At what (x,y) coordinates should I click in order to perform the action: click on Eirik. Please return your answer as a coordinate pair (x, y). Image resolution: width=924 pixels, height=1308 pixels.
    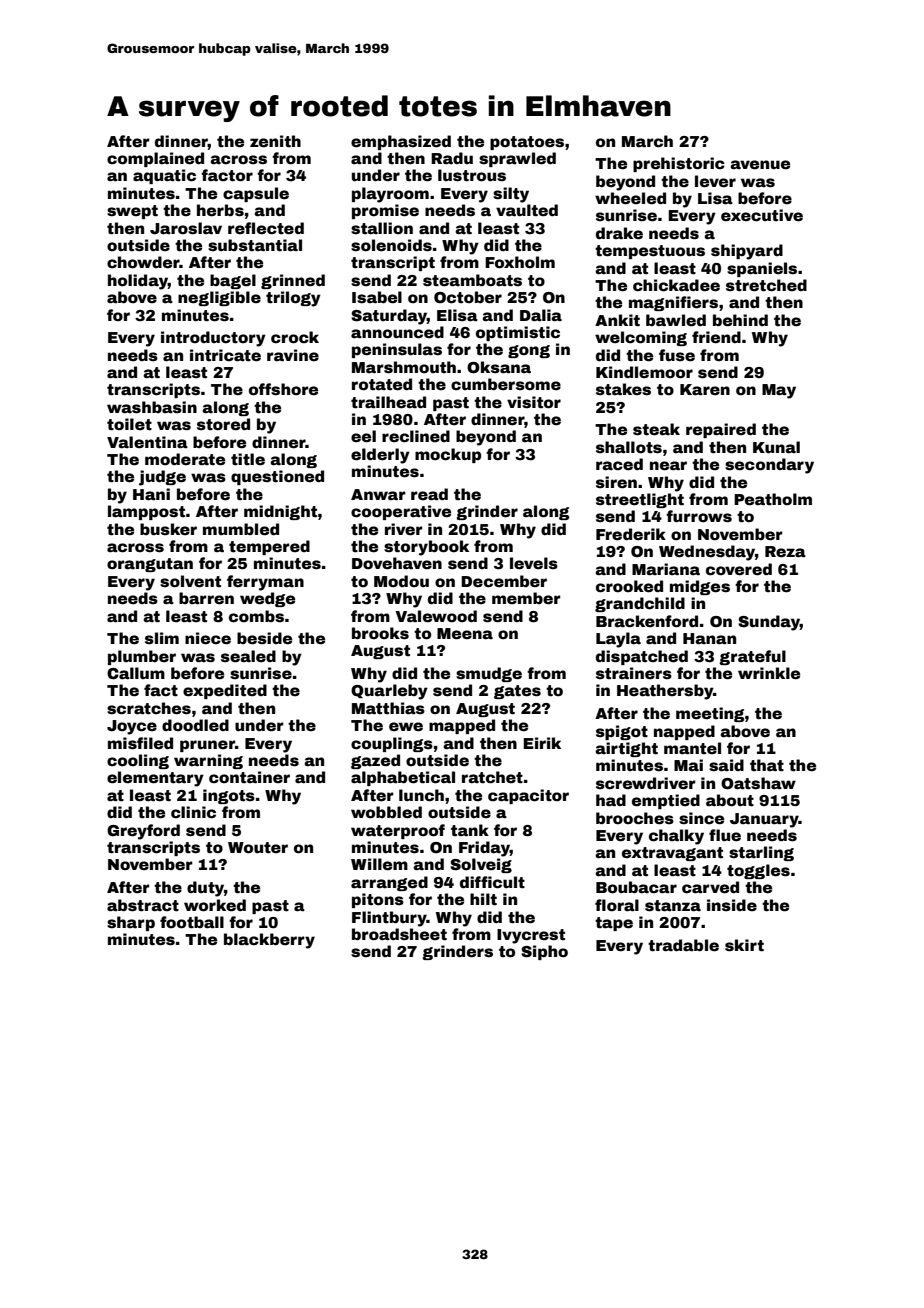
    Looking at the image, I should click on (542, 743).
